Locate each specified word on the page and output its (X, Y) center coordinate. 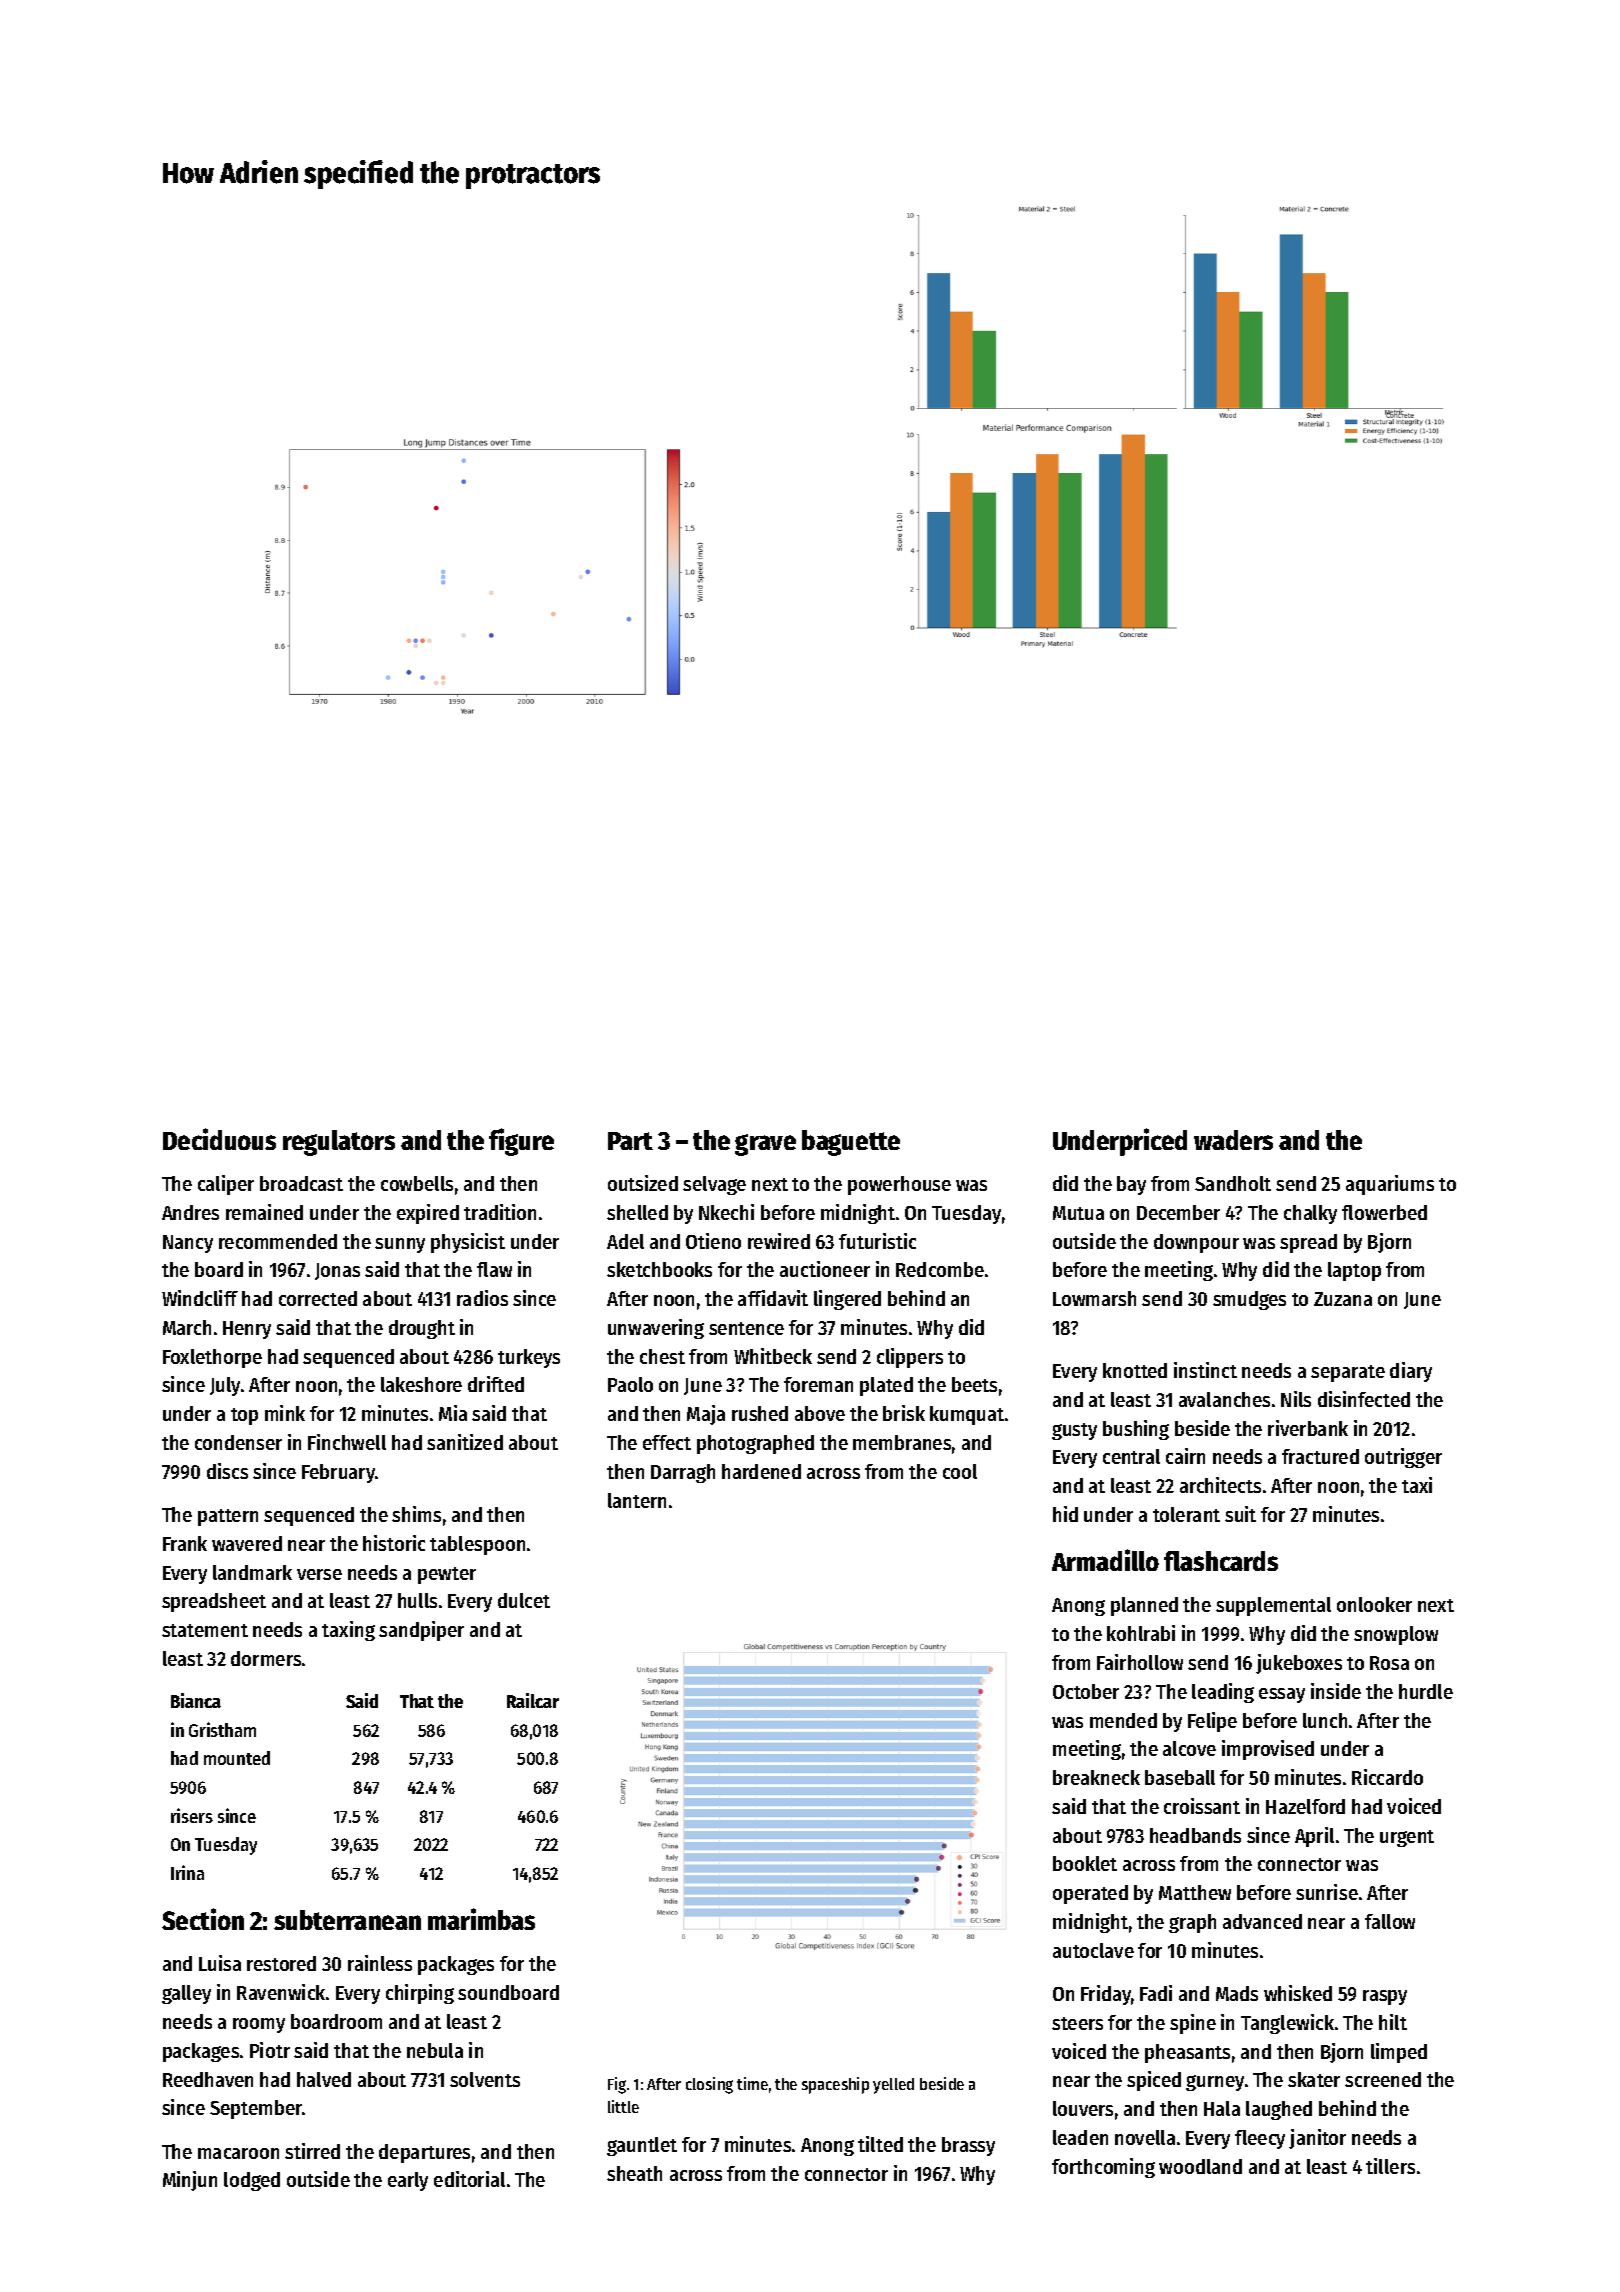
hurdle (1426, 1691)
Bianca (196, 1700)
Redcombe (940, 1269)
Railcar (533, 1700)
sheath (634, 2173)
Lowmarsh (1094, 1298)
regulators (339, 1143)
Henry (247, 1330)
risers (192, 1815)
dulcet (524, 1600)
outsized (643, 1183)
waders (1233, 1140)
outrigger (1403, 1458)
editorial (469, 2179)
